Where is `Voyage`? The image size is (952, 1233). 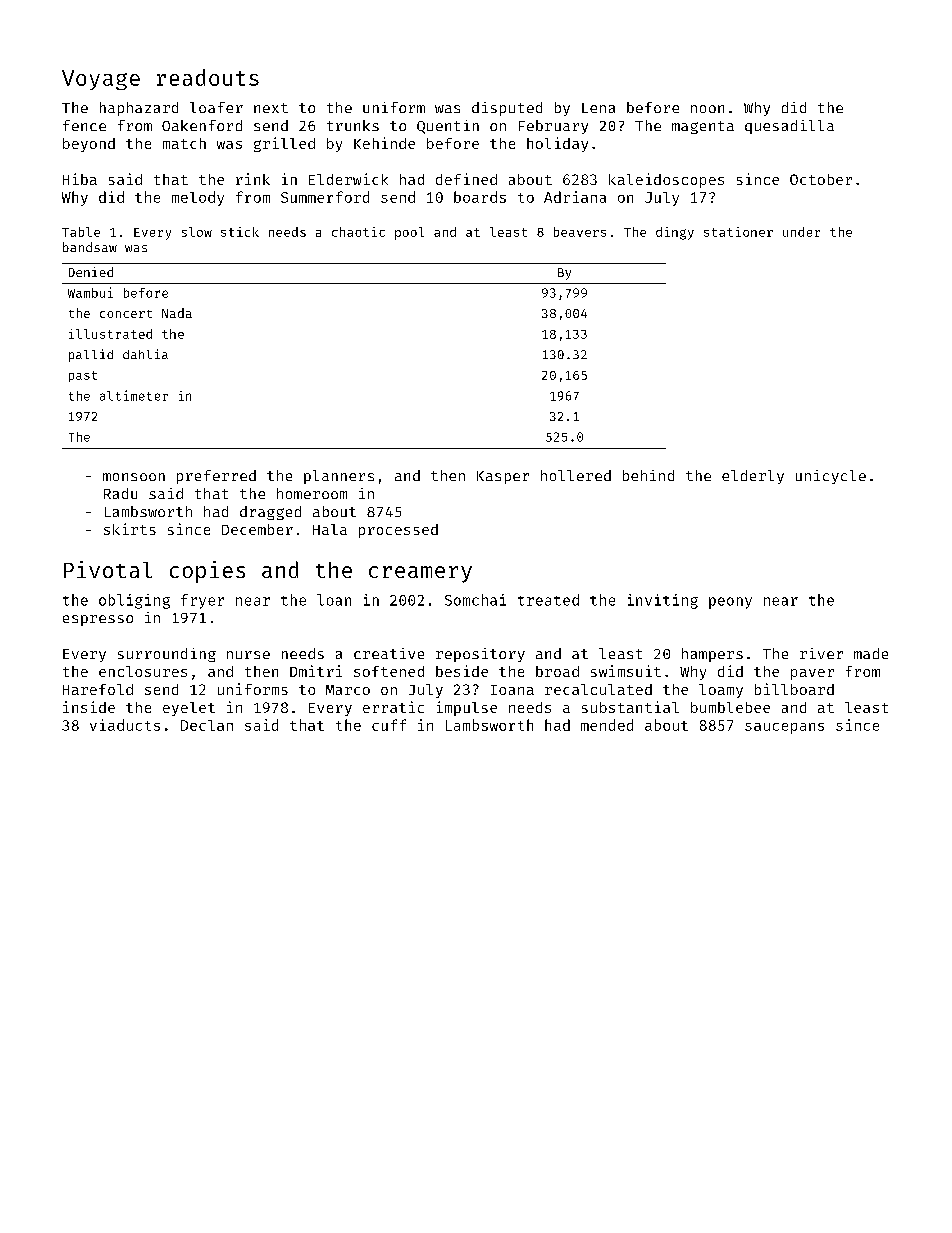
Voyage is located at coordinates (101, 80).
